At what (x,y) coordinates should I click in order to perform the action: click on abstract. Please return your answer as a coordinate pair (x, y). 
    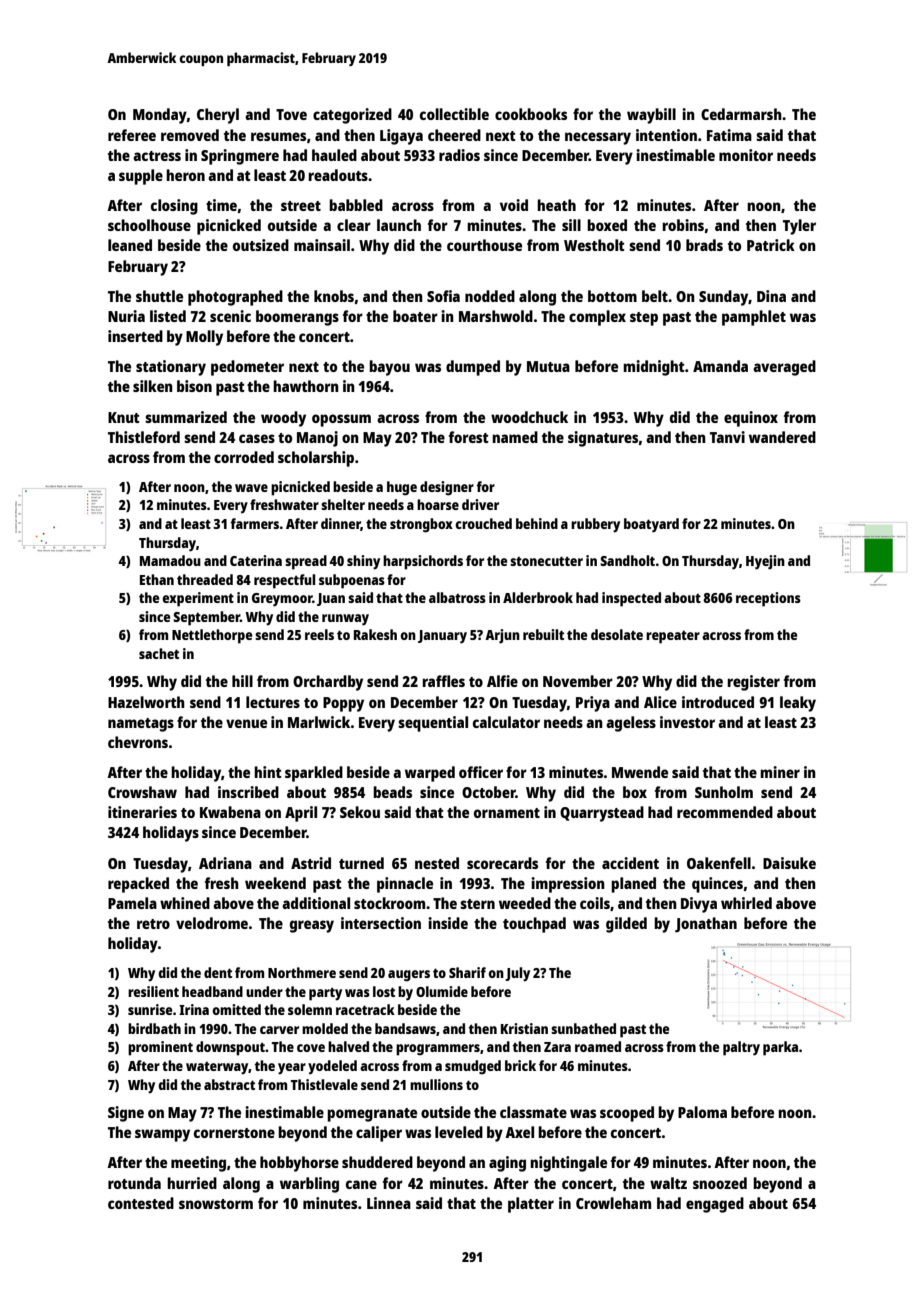
    Looking at the image, I should click on (229, 1084).
